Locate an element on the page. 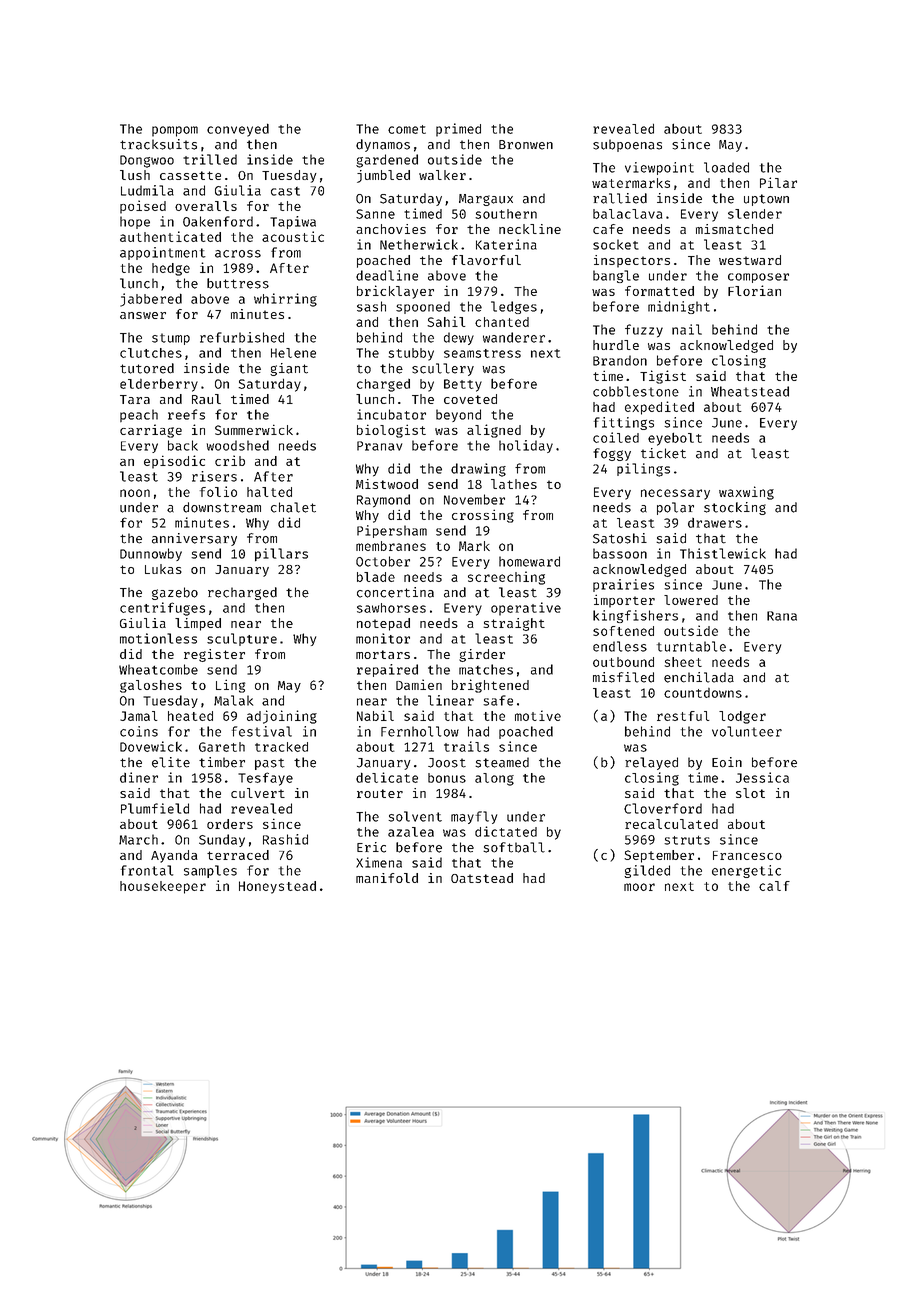 This page has height=1308, width=924. culvert is located at coordinates (258, 793).
